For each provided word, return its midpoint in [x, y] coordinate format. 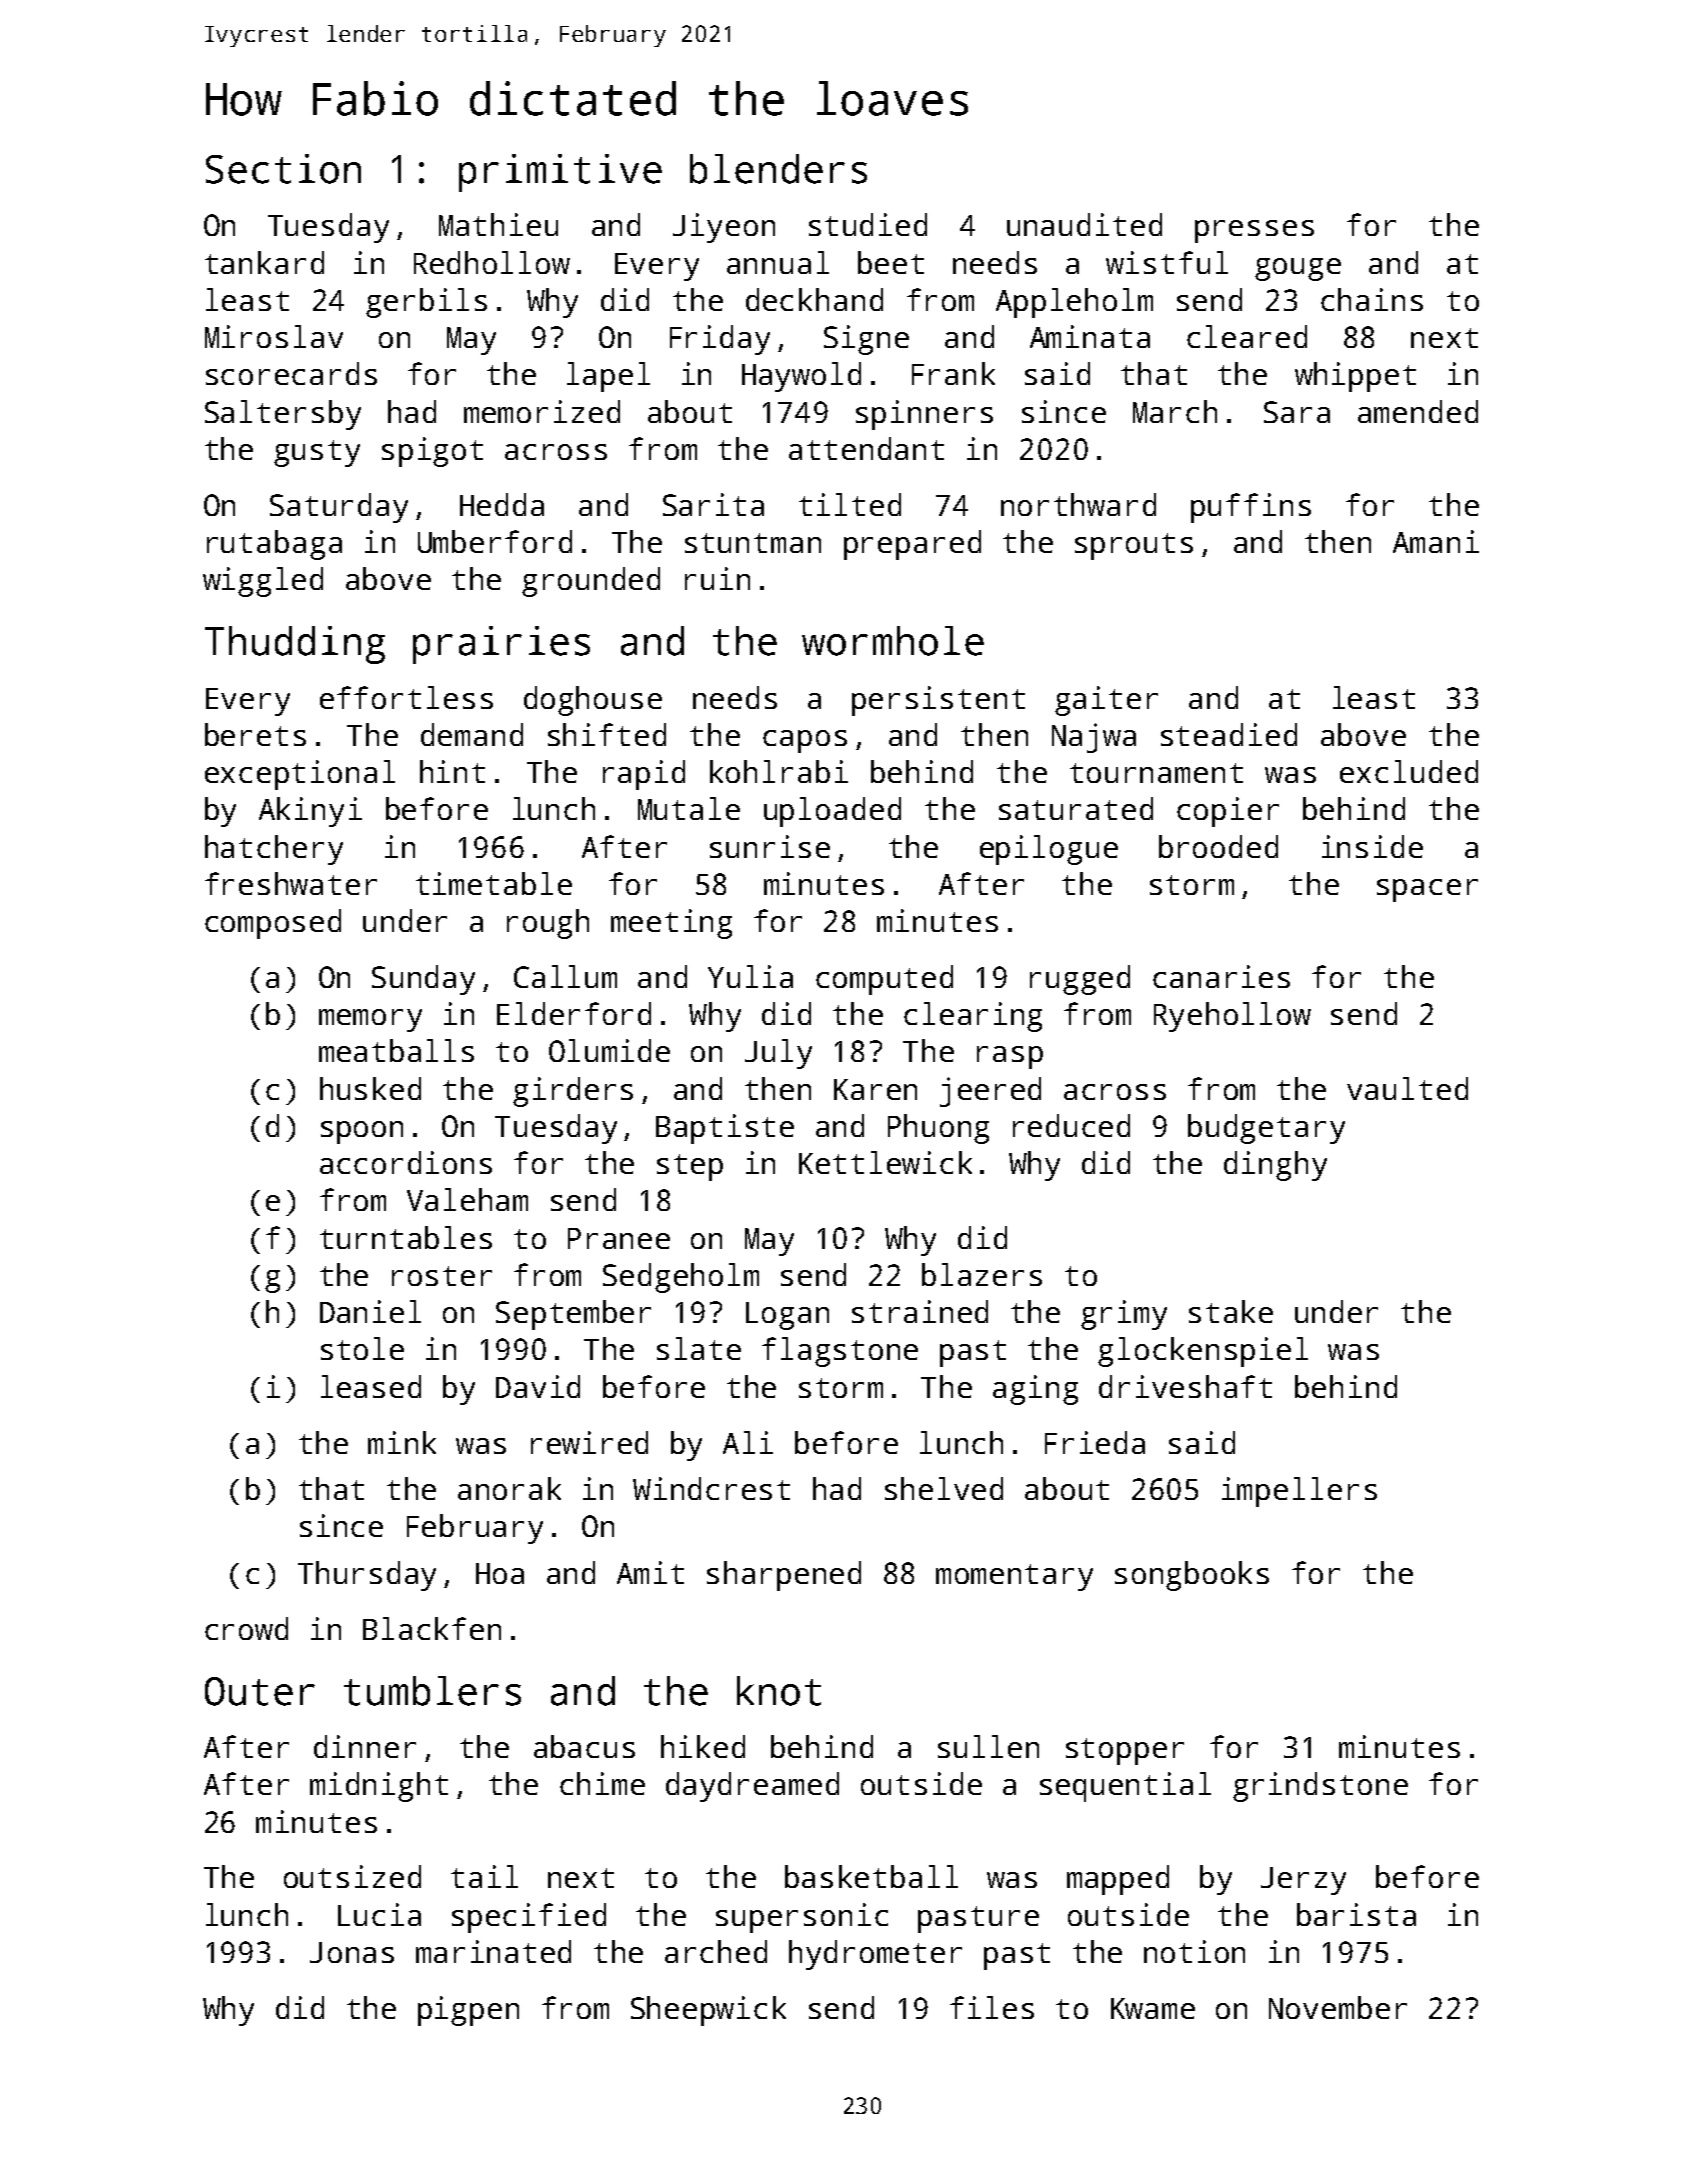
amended [1418, 411]
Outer [260, 1691]
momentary [1014, 1577]
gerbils [426, 303]
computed [884, 980]
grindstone [1320, 1787]
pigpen [468, 2011]
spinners [924, 415]
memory [370, 1020]
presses [1254, 231]
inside [1372, 846]
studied [868, 224]
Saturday [339, 508]
